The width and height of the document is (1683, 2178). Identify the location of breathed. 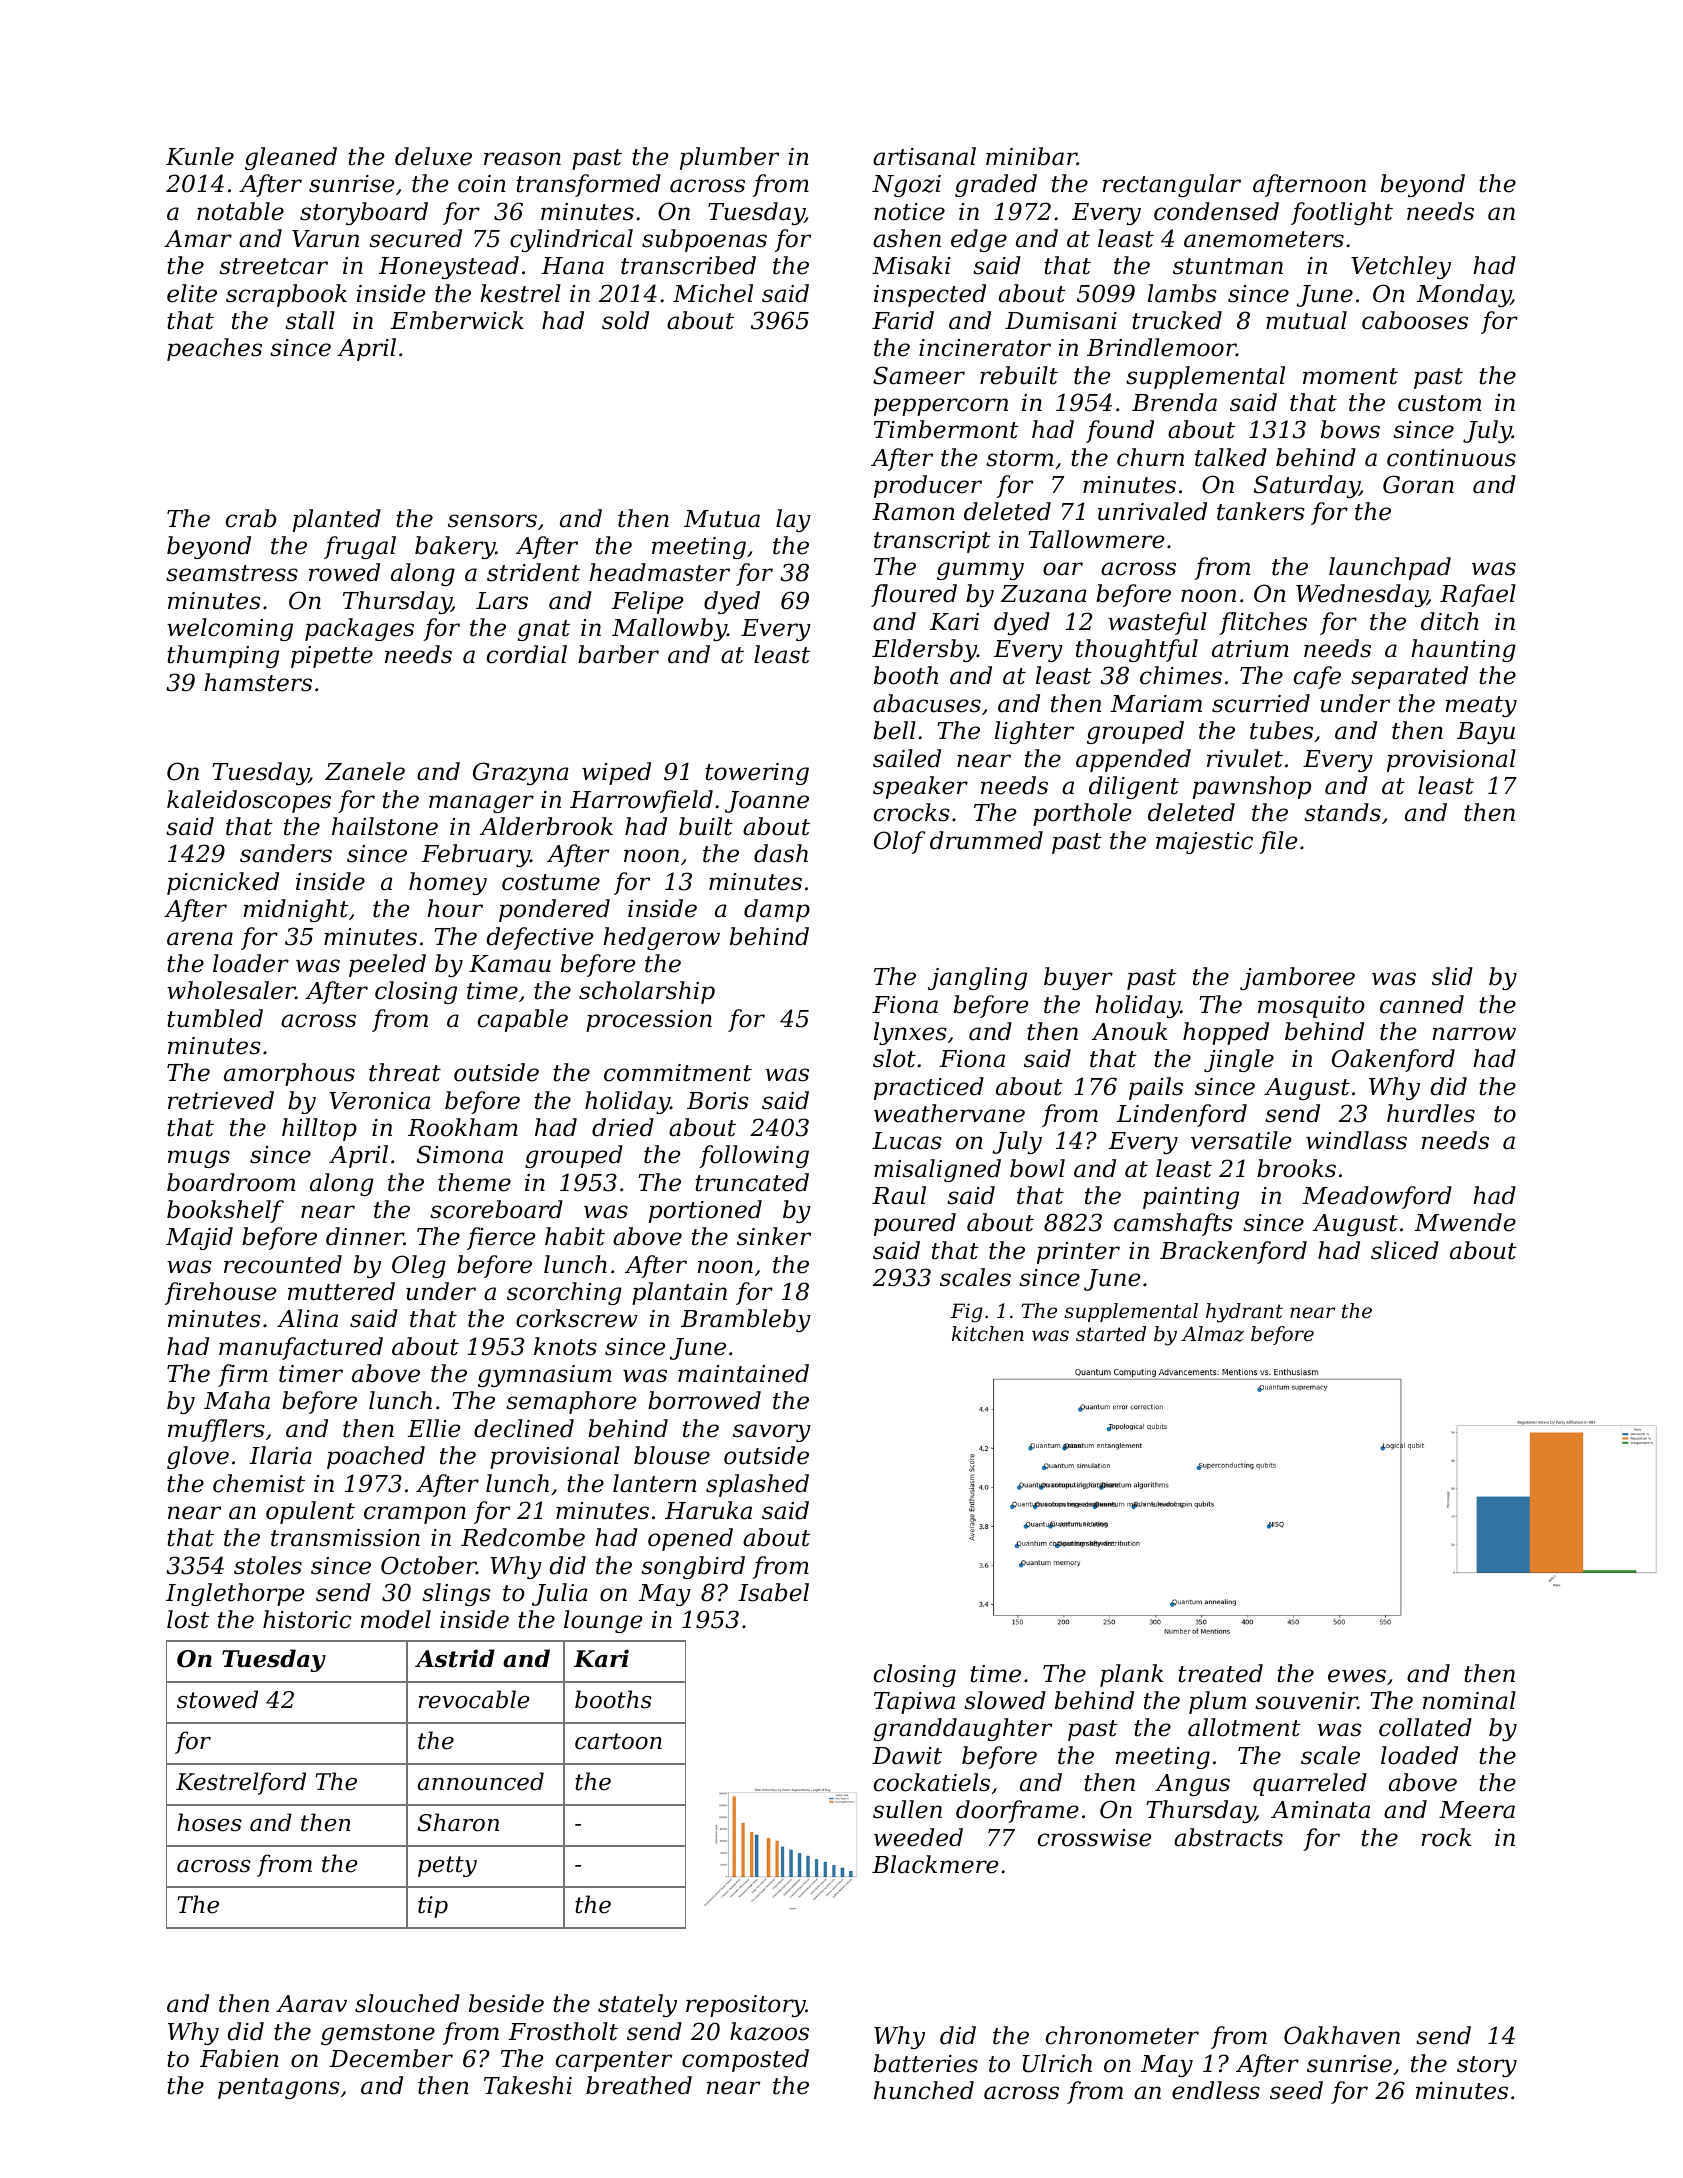
(639, 2085).
